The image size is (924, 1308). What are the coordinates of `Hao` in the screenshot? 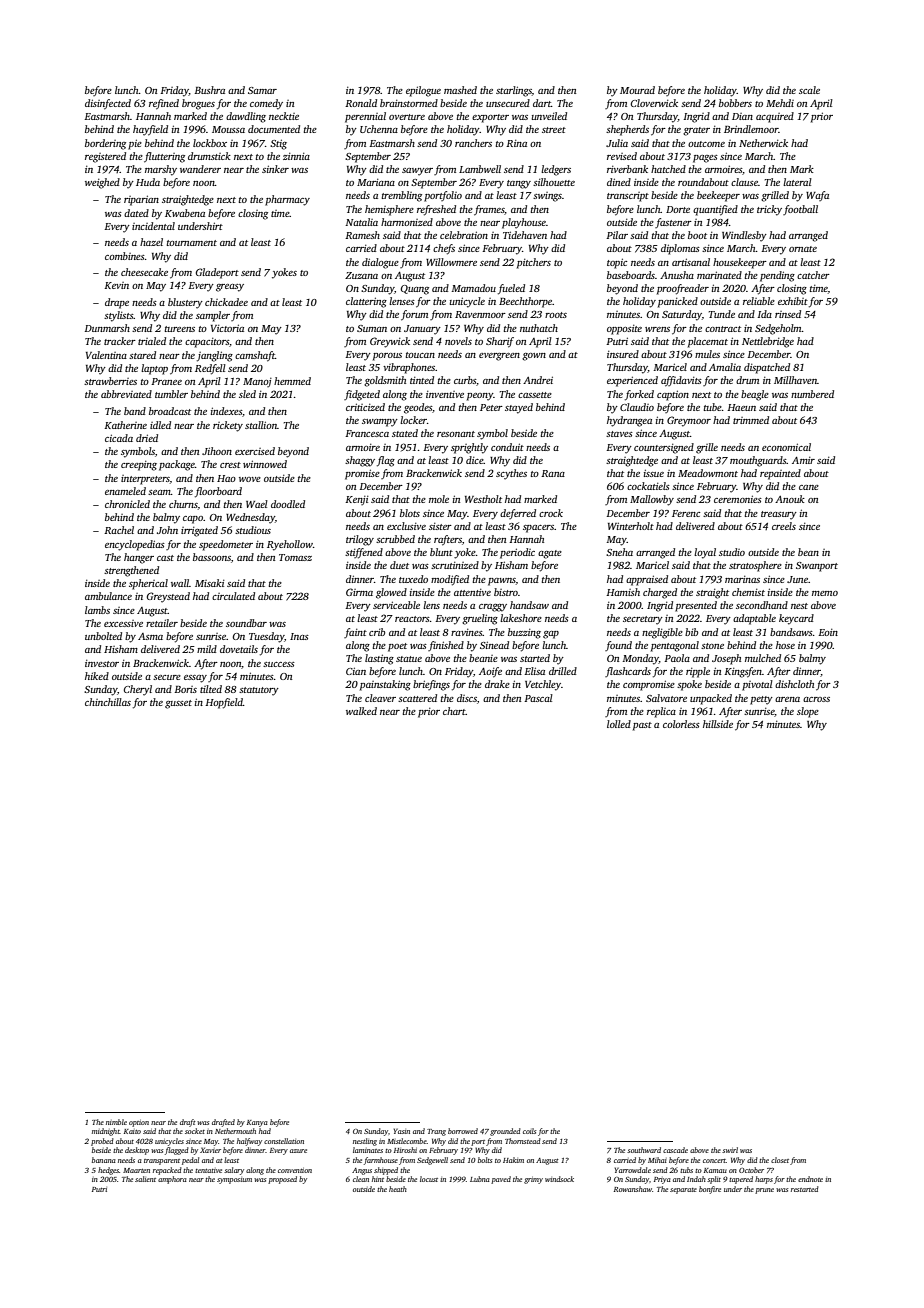 It's located at (226, 478).
